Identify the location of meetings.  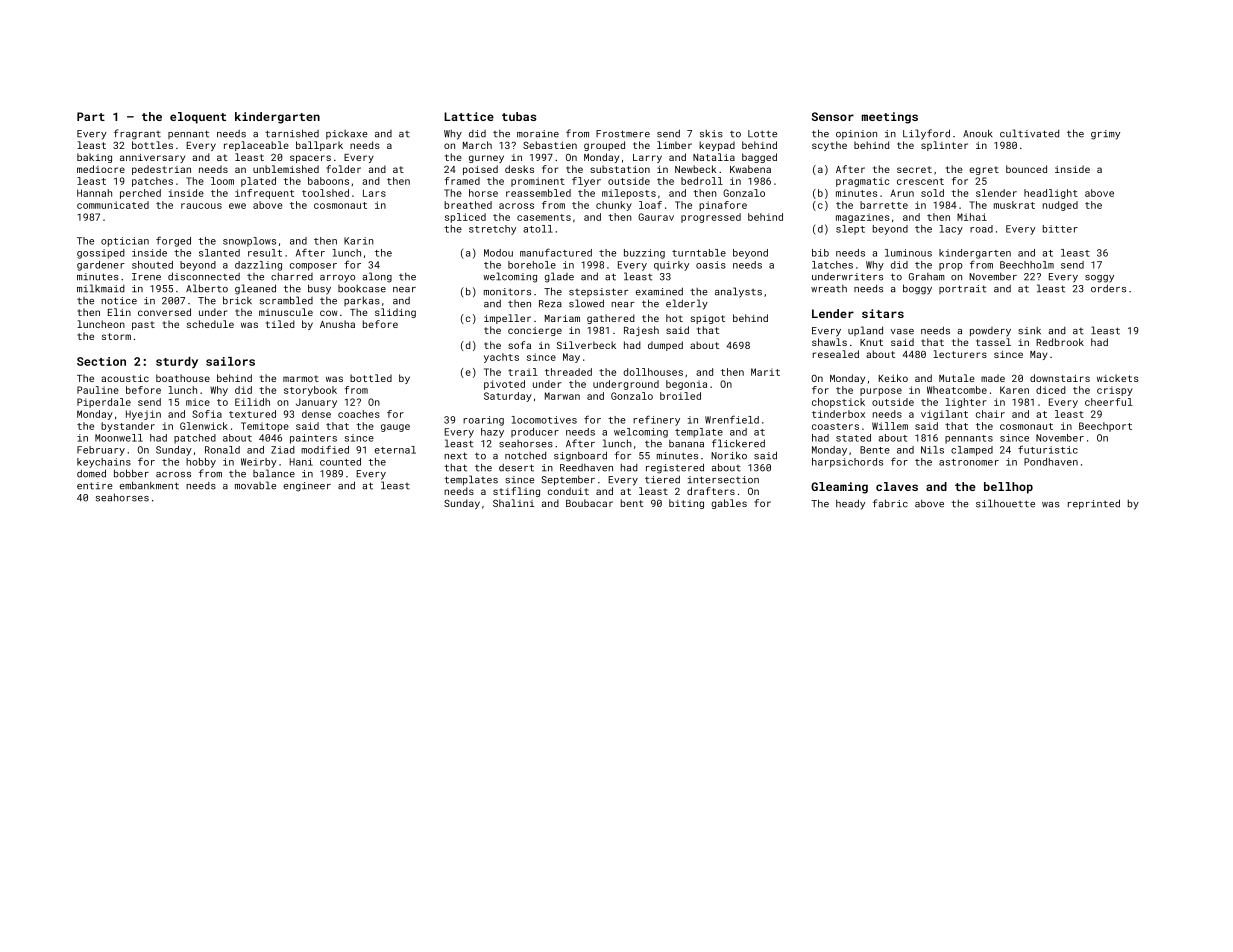
(890, 118).
